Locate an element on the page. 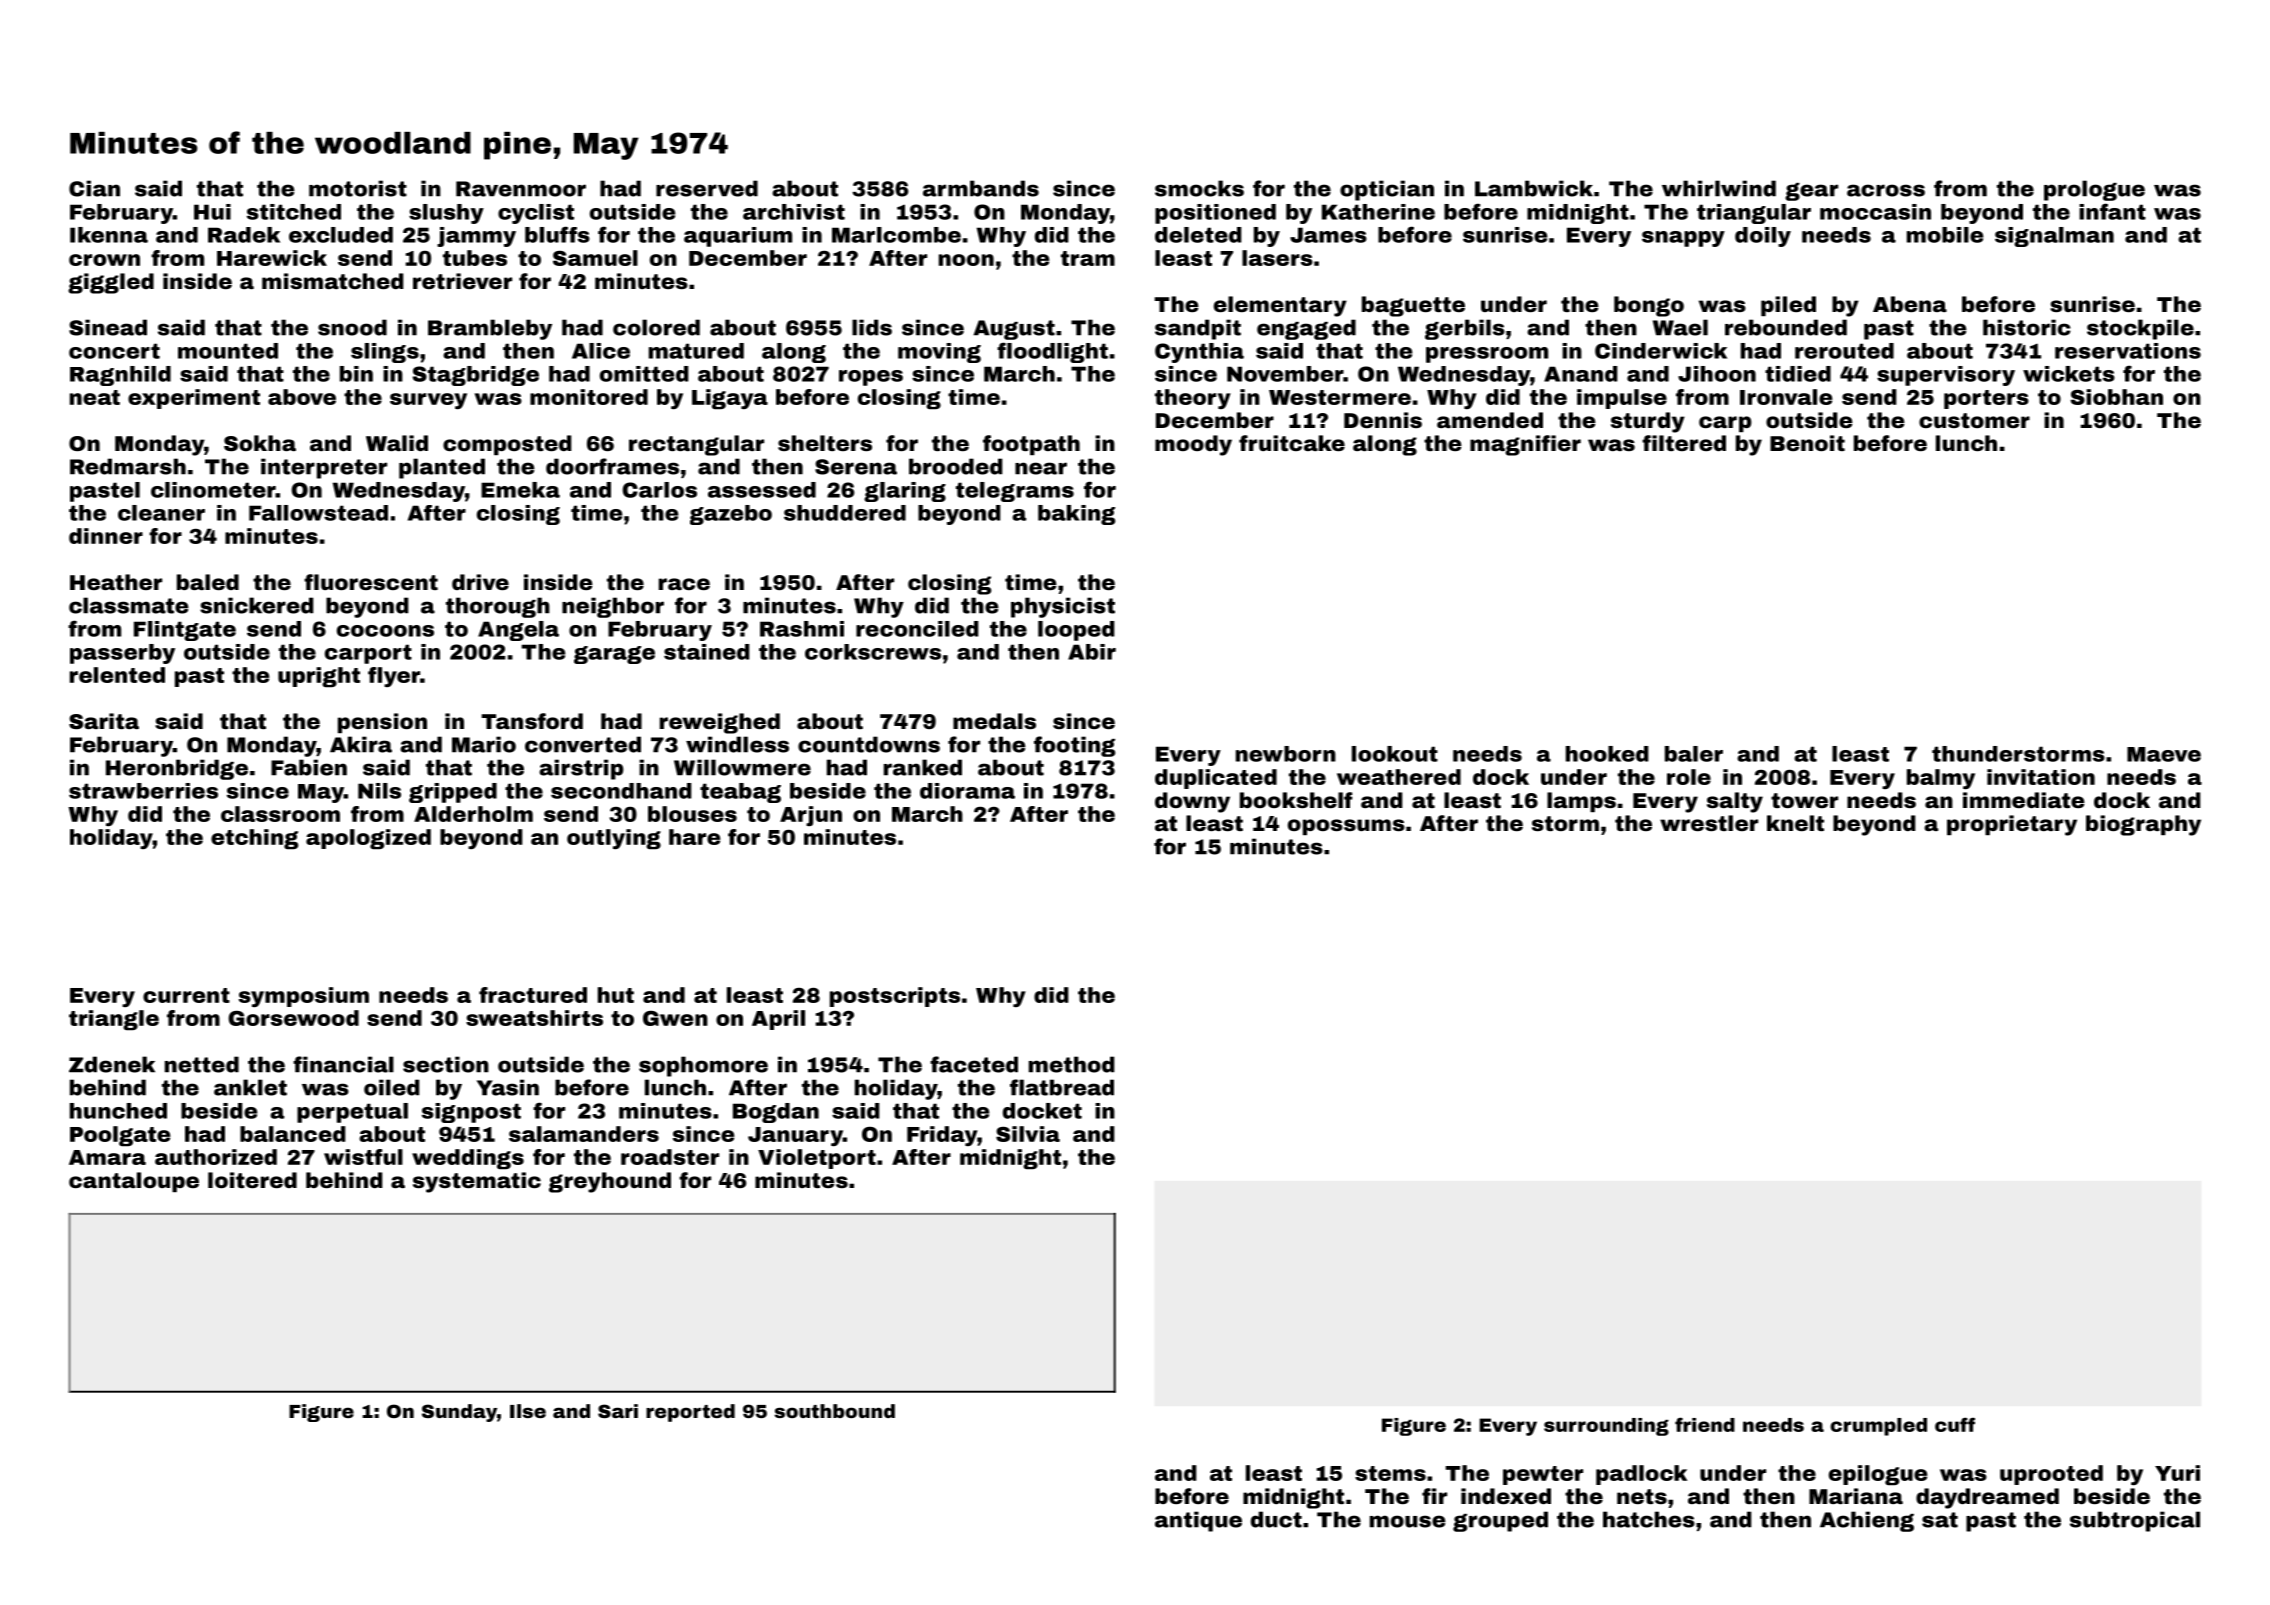 The width and height of the page is (2270, 1605). lookout is located at coordinates (1395, 754).
